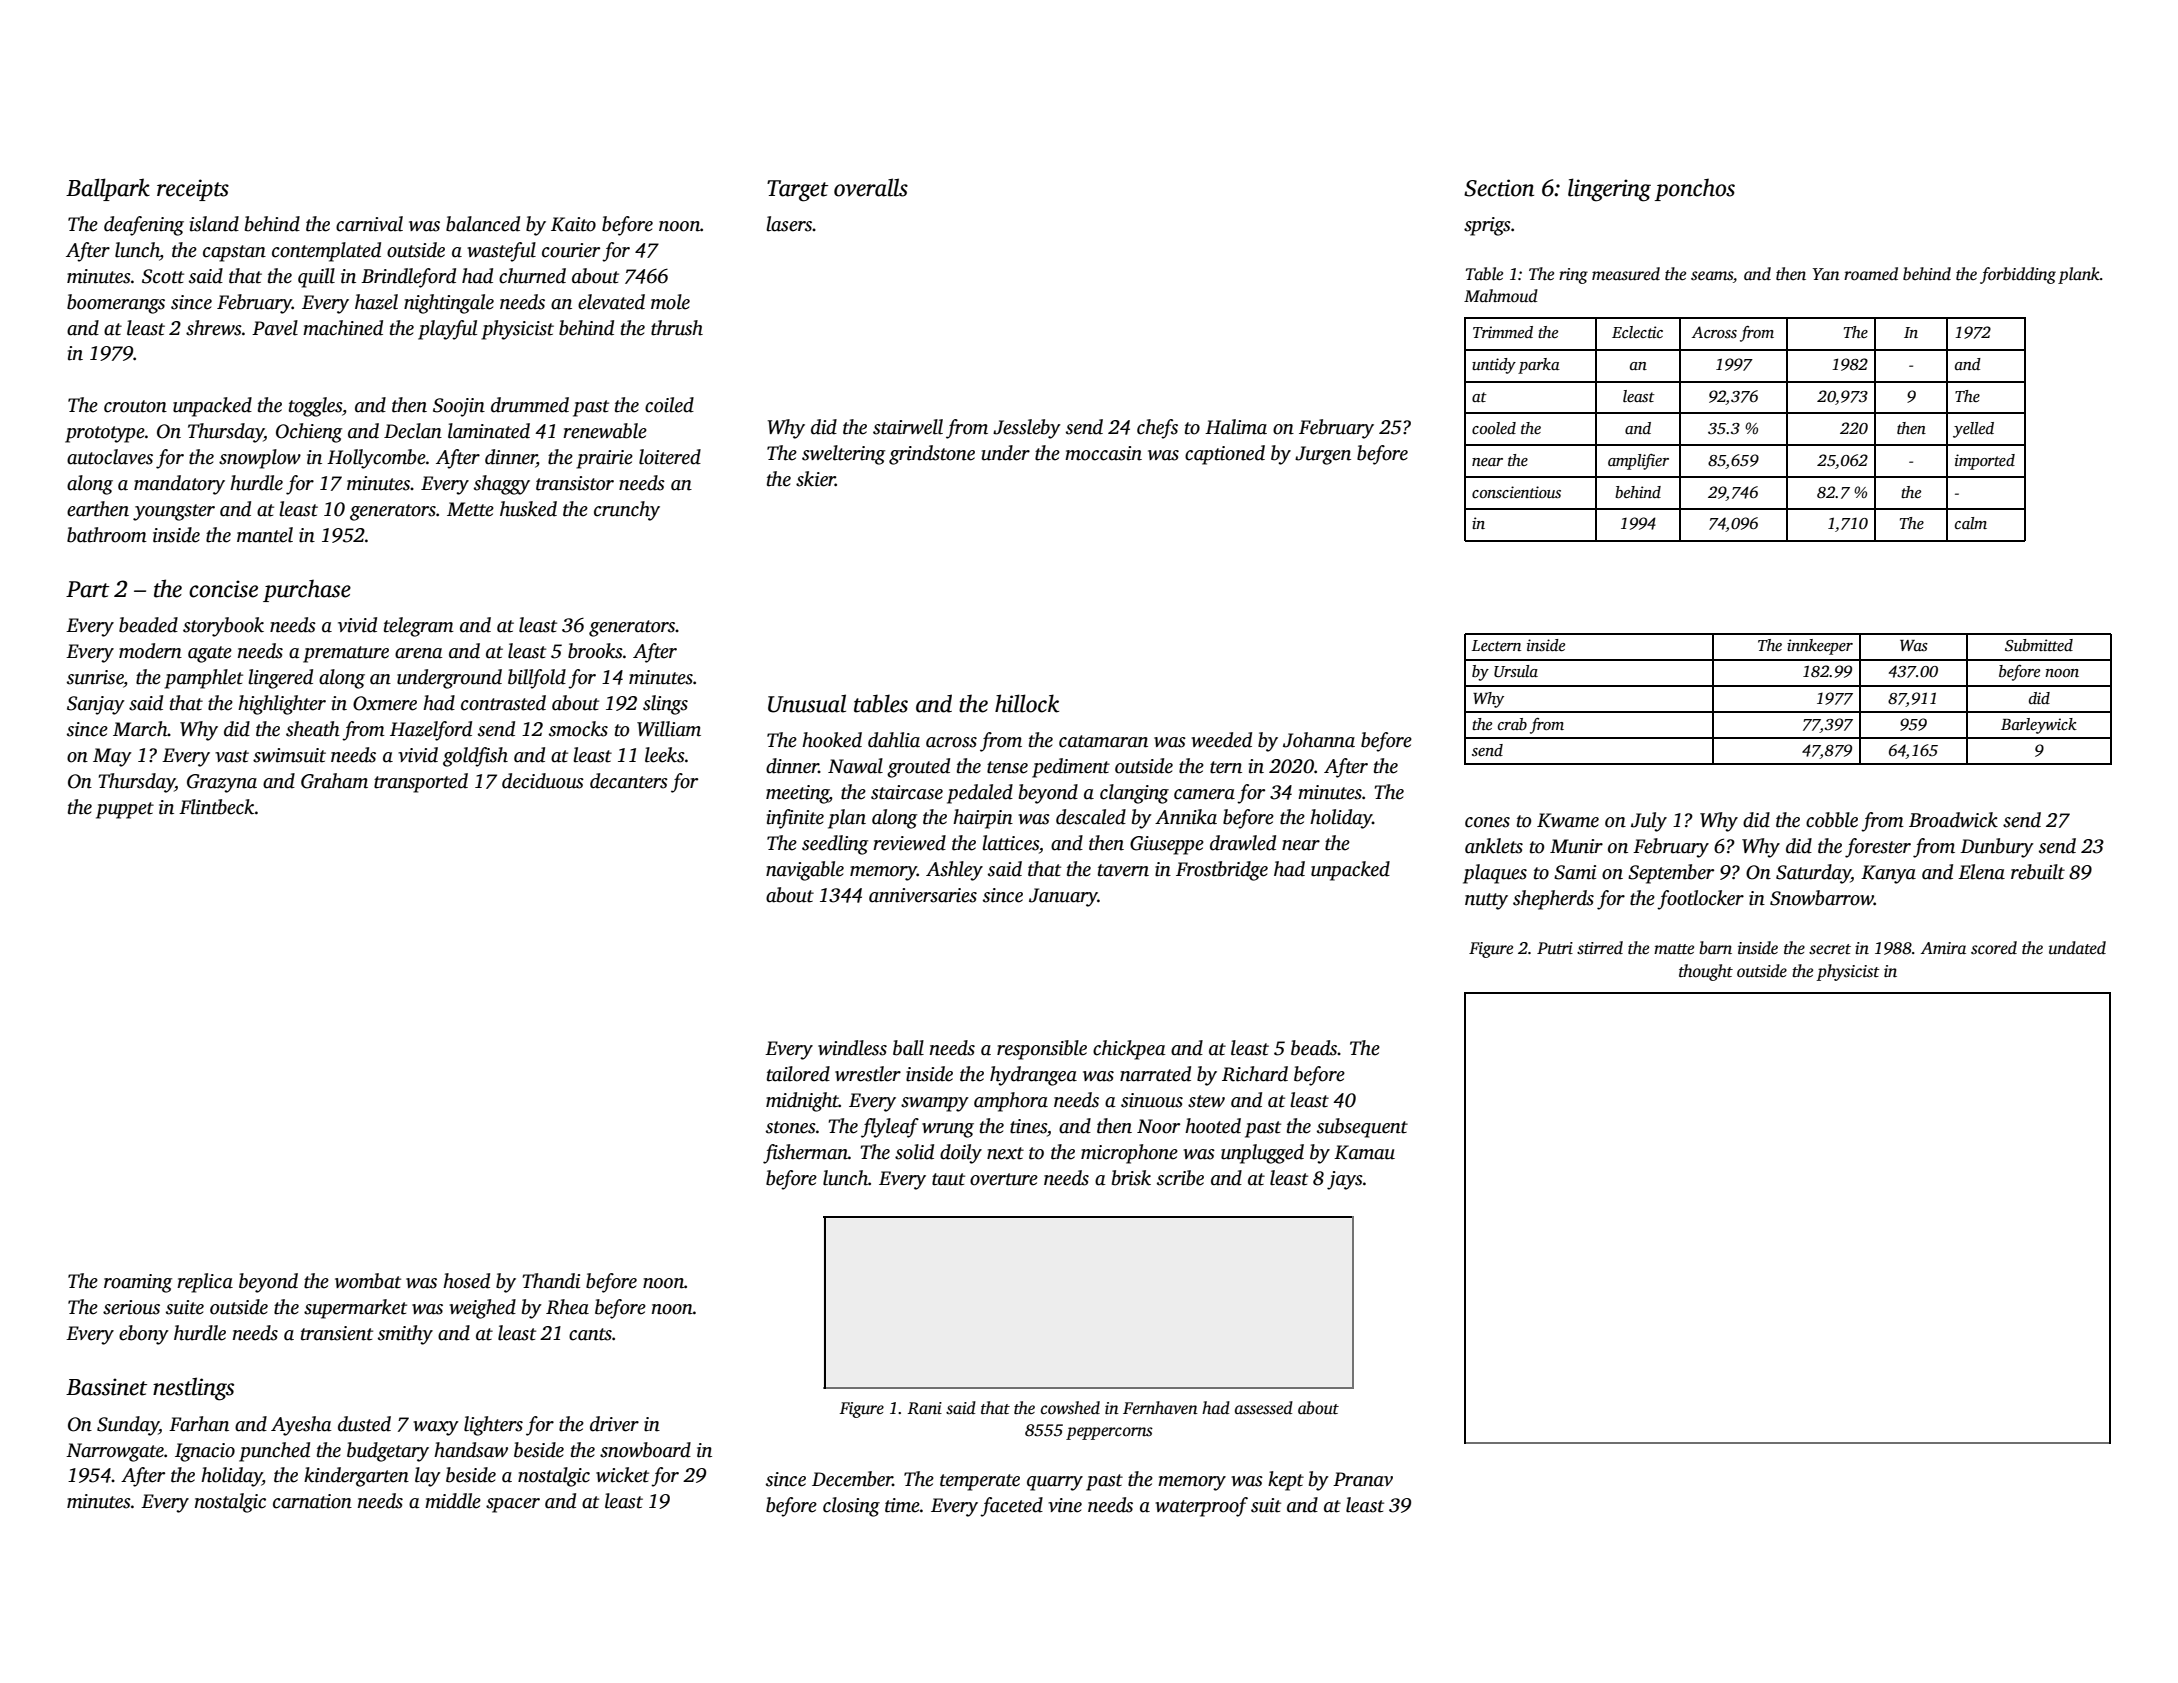 The width and height of the image is (2178, 1683). I want to click on roaming, so click(138, 1283).
